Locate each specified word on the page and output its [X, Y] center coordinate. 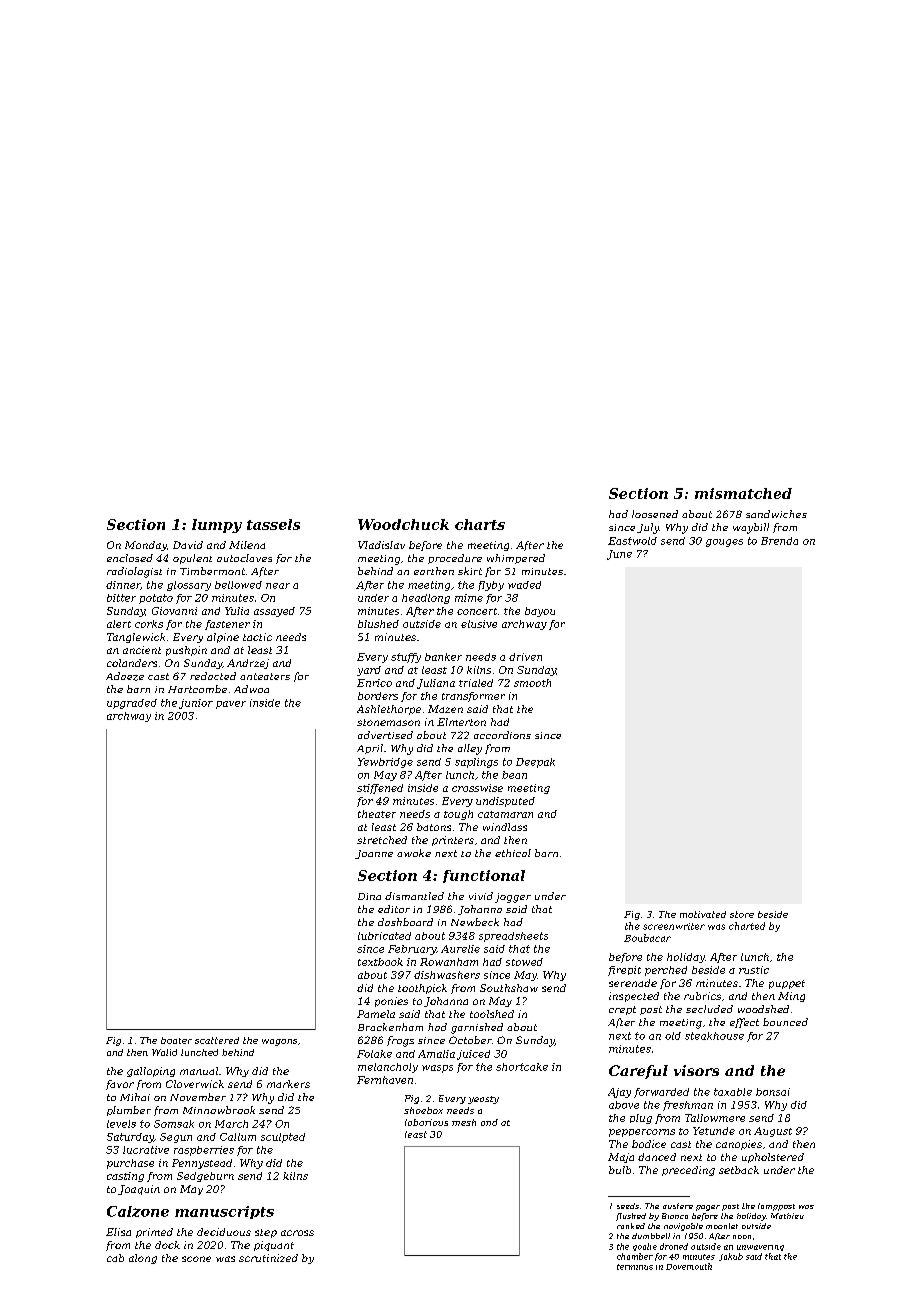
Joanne [374, 854]
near [278, 586]
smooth [532, 683]
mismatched [743, 493]
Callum [238, 1137]
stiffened [380, 789]
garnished [477, 1028]
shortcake [522, 1067]
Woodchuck [403, 524]
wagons [279, 1042]
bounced [785, 1022]
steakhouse [714, 1036]
